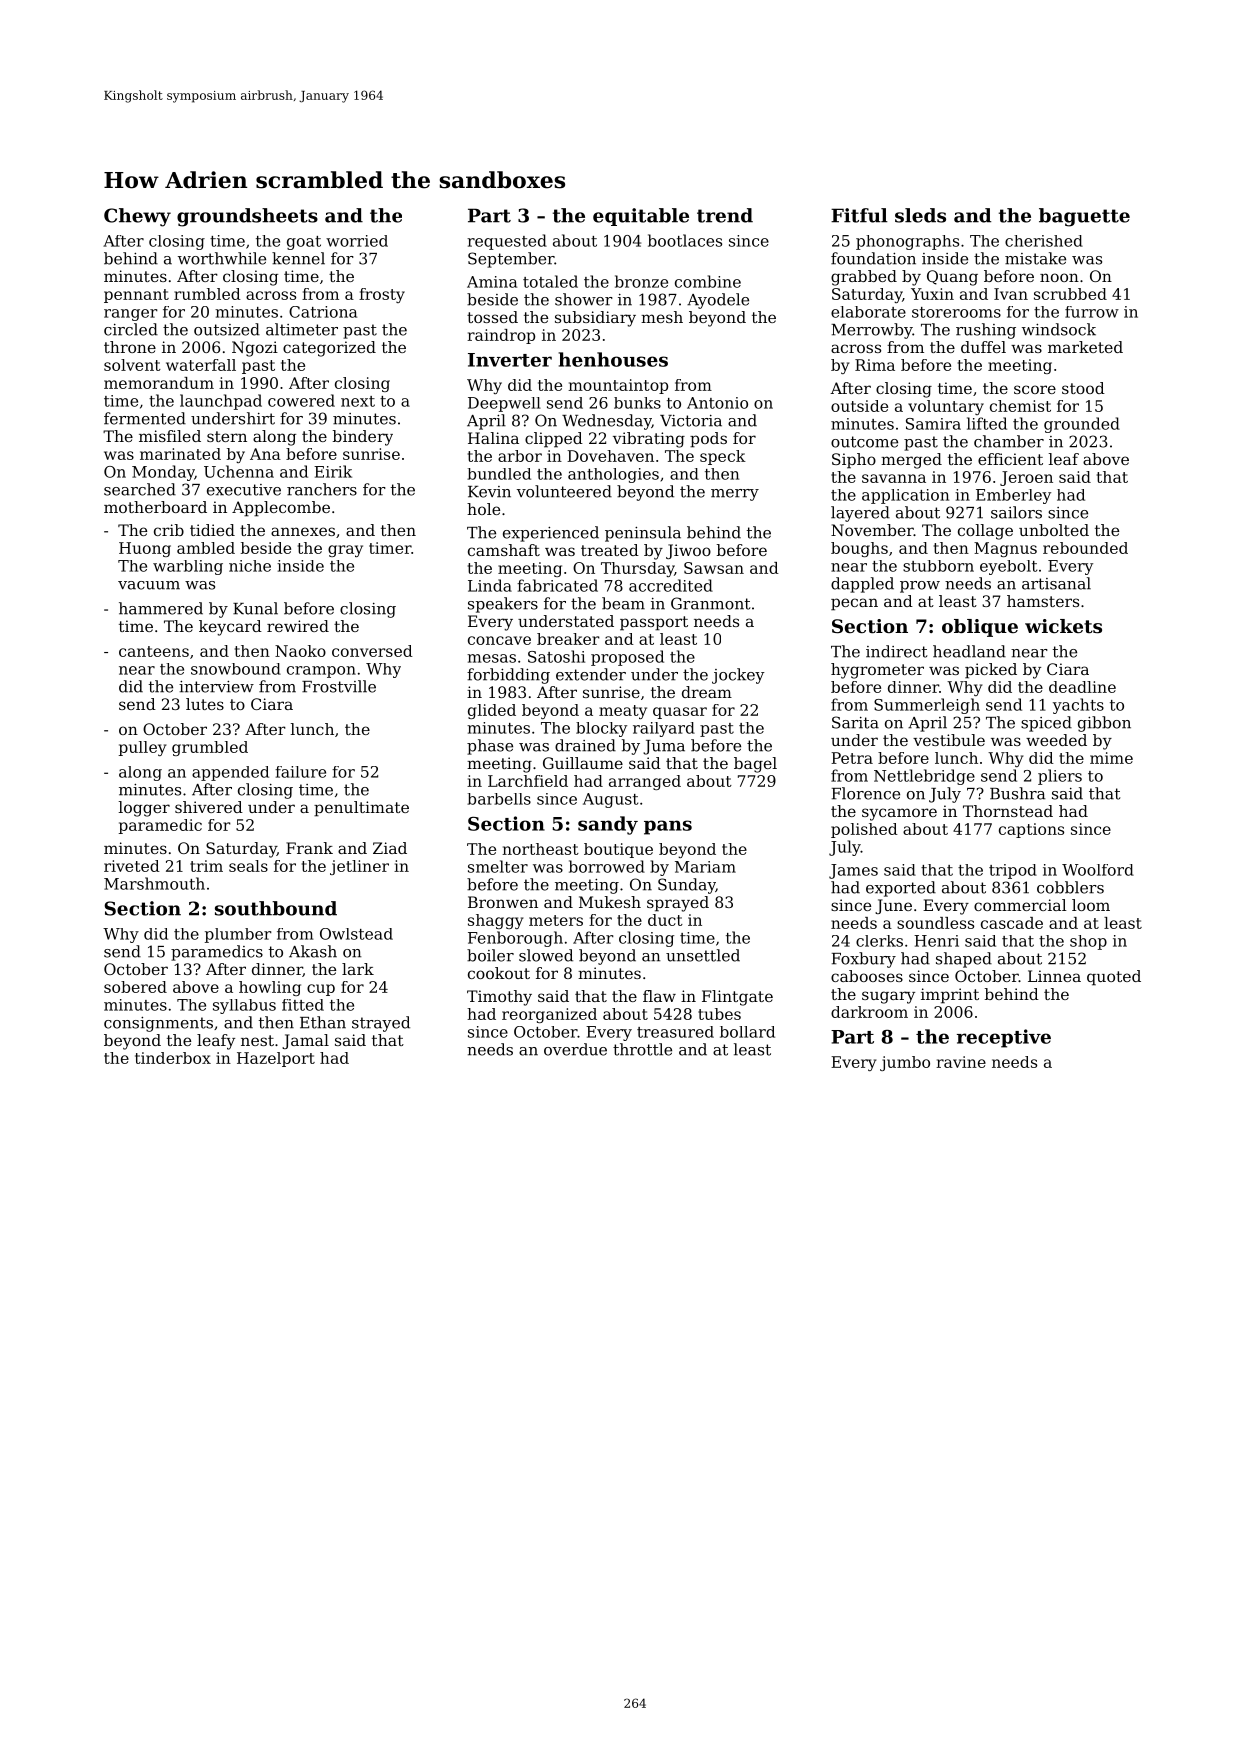 This screenshot has height=1764, width=1247. I want to click on worried, so click(357, 241).
